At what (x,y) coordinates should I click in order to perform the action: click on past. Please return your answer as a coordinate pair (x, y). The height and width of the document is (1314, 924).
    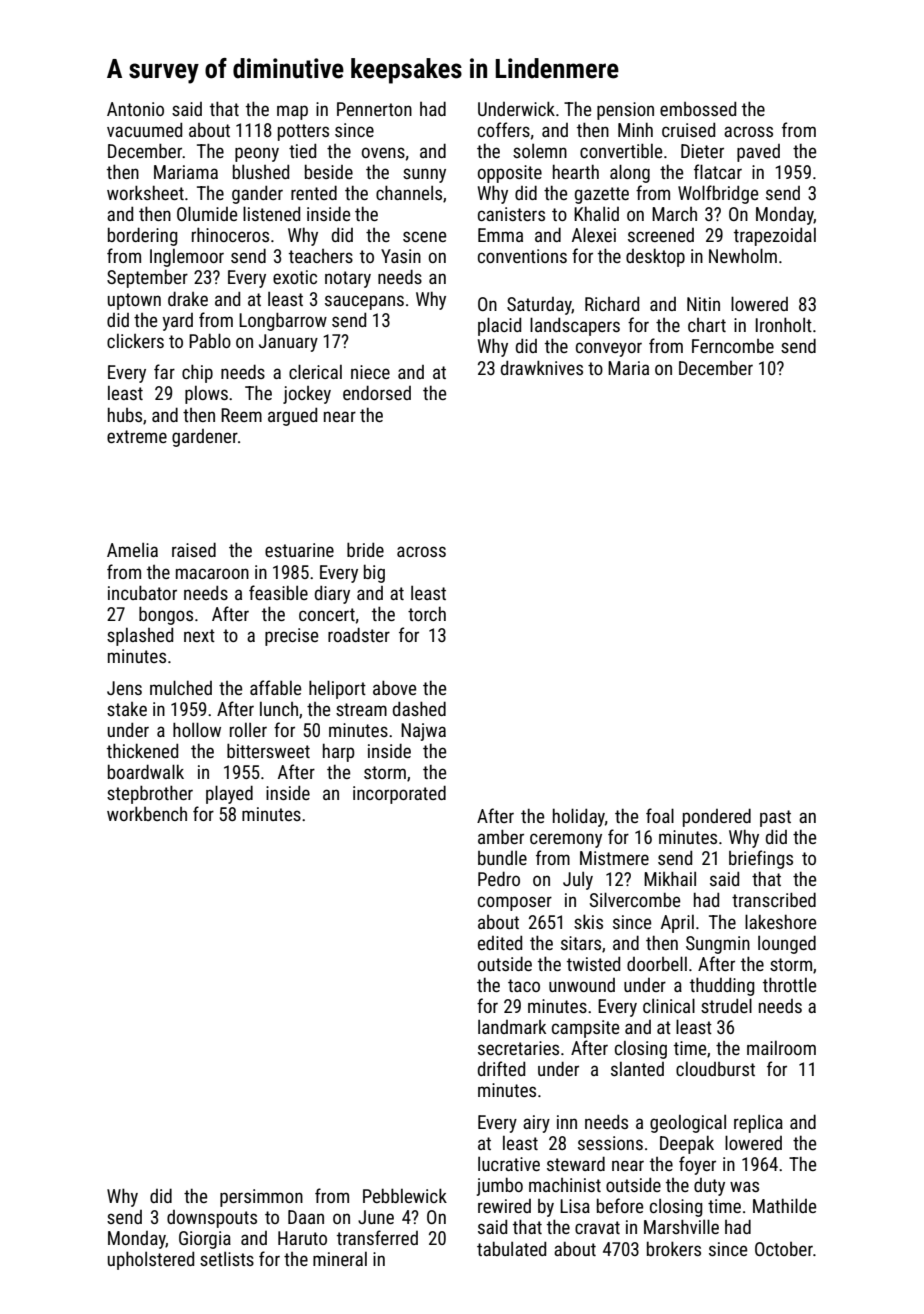
    Looking at the image, I should click on (775, 818).
